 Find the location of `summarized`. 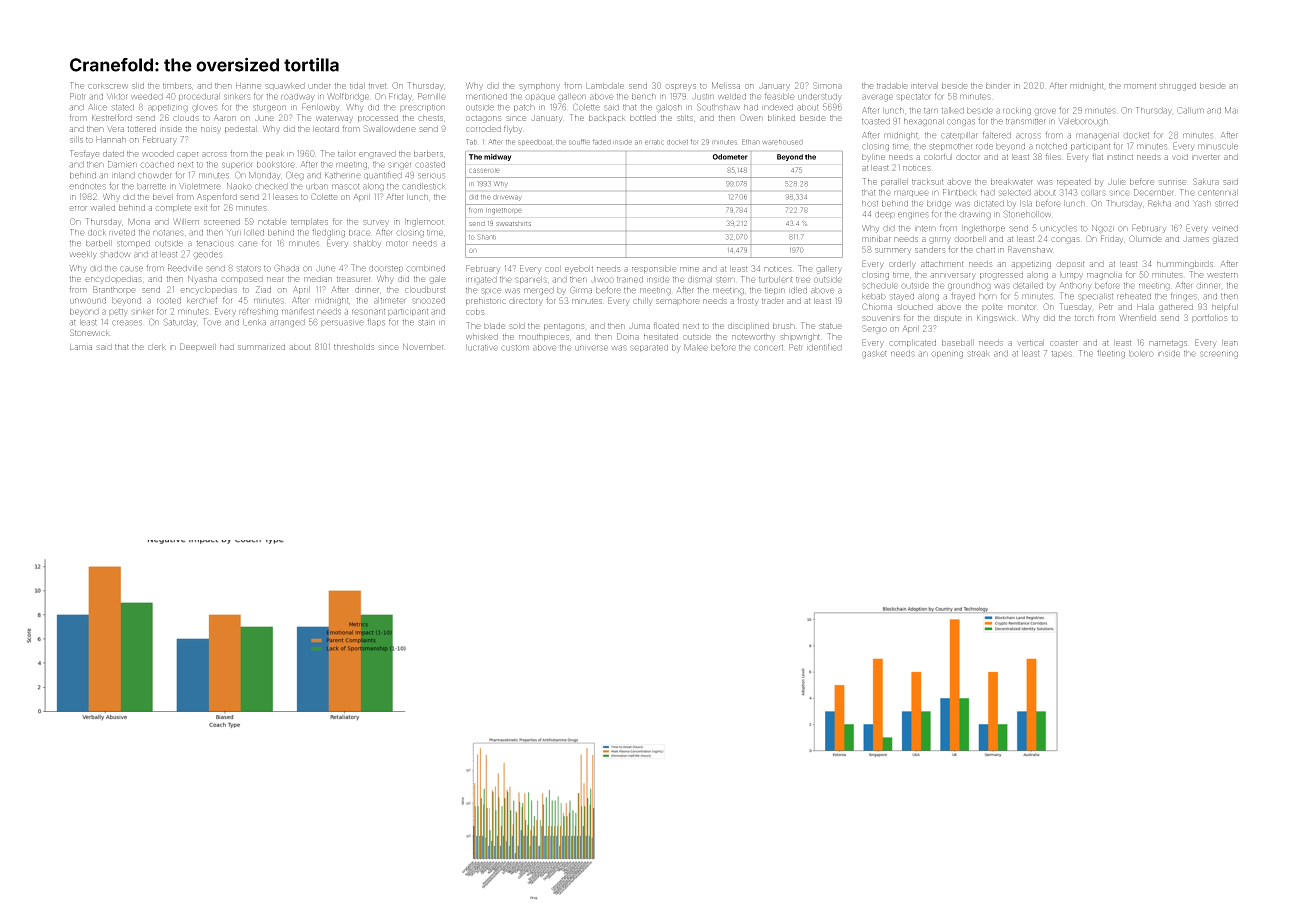

summarized is located at coordinates (261, 347).
